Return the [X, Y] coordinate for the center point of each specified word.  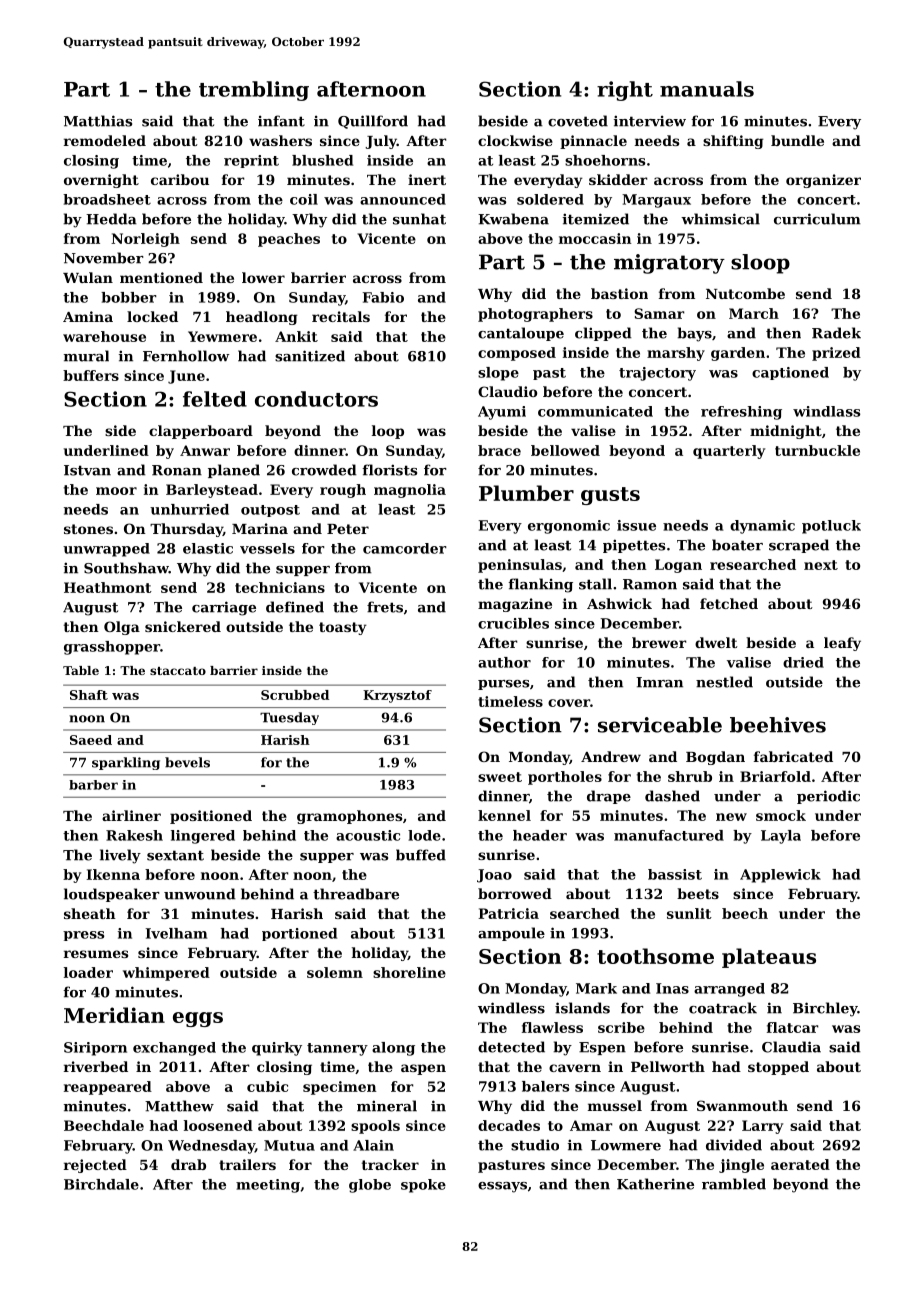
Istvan [87, 470]
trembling [254, 91]
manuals [707, 89]
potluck [831, 527]
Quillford [373, 122]
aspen [423, 1069]
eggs [198, 1019]
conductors [316, 399]
